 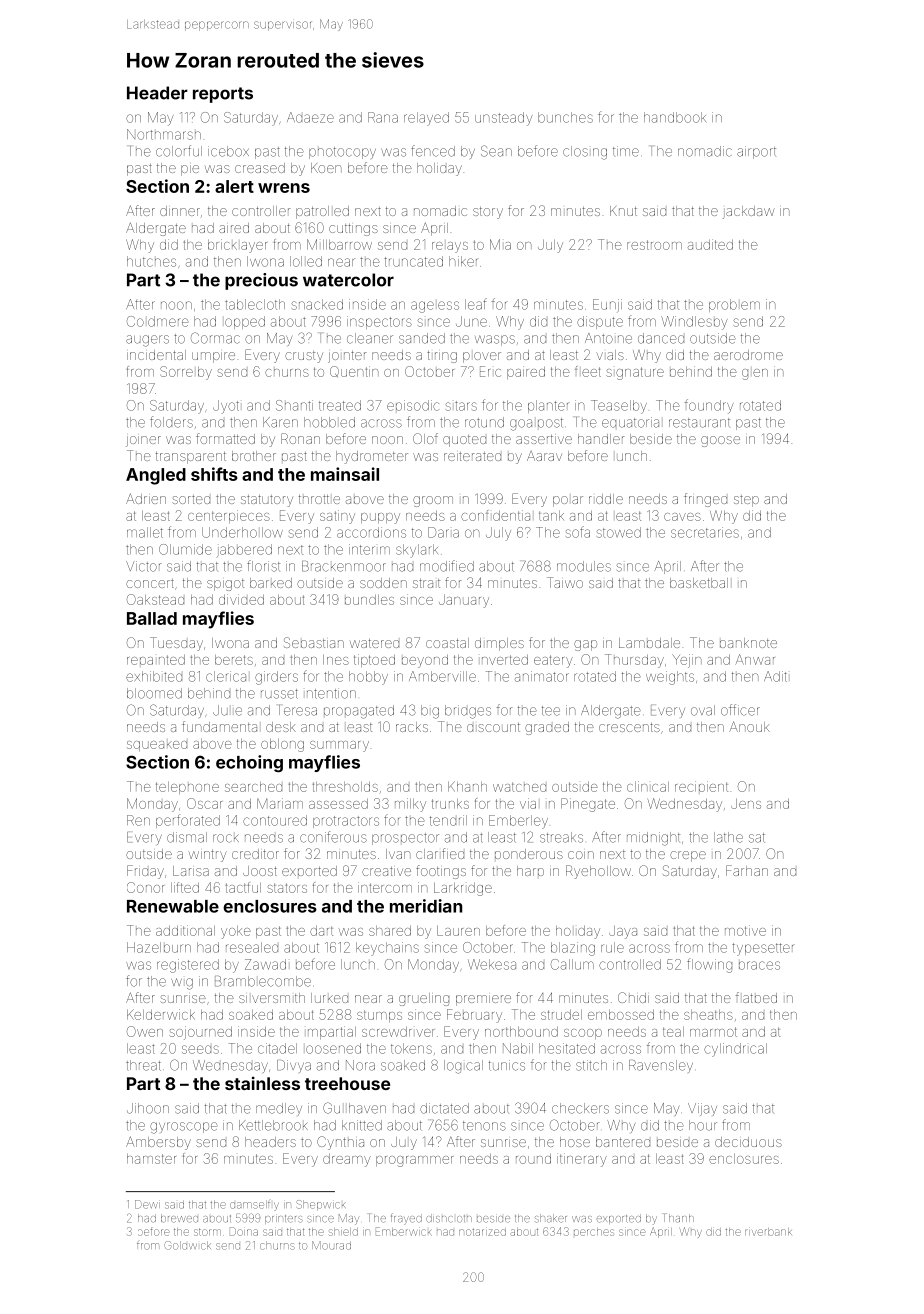 I want to click on reports, so click(x=223, y=95).
